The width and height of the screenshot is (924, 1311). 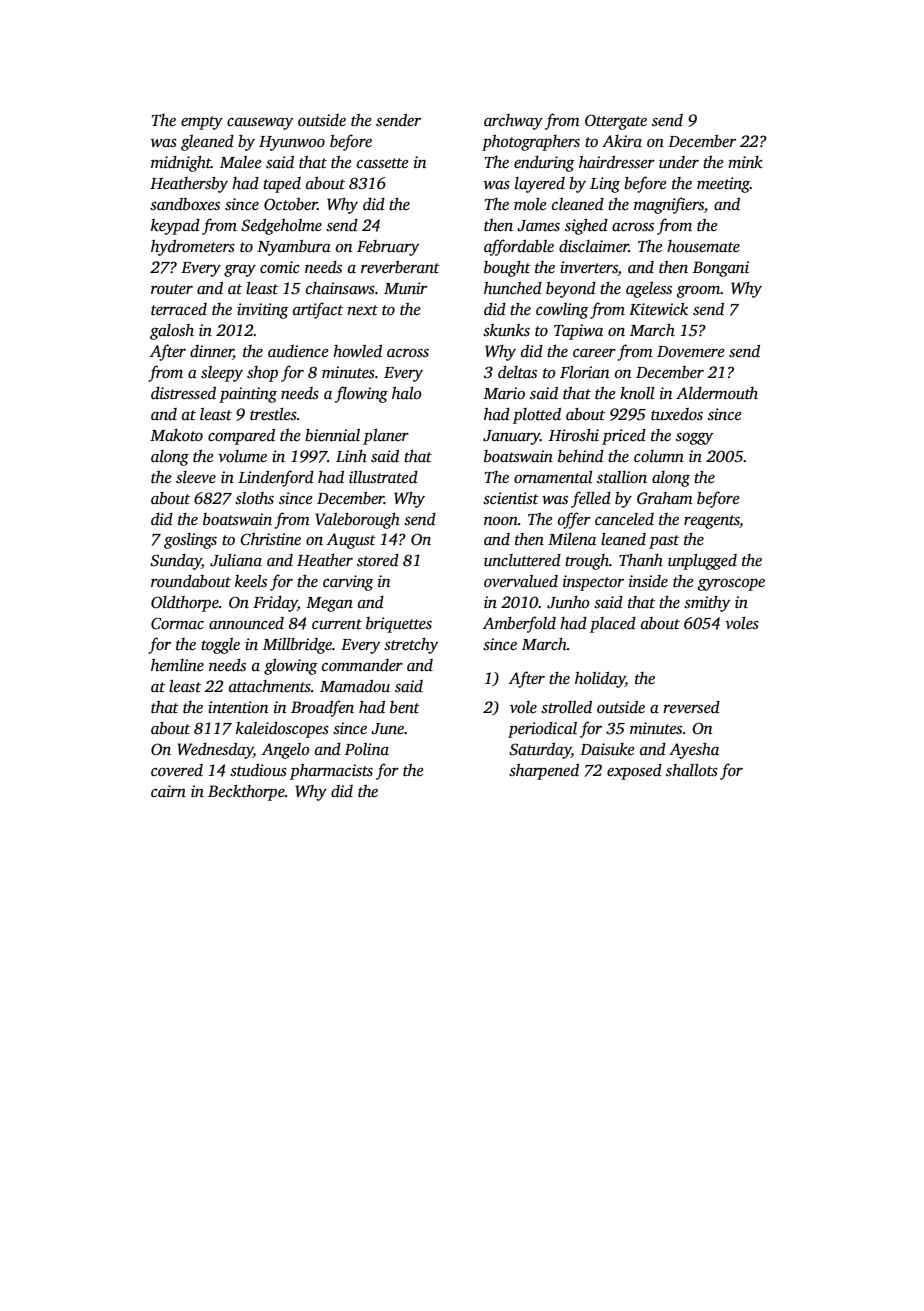 I want to click on shop, so click(x=262, y=374).
